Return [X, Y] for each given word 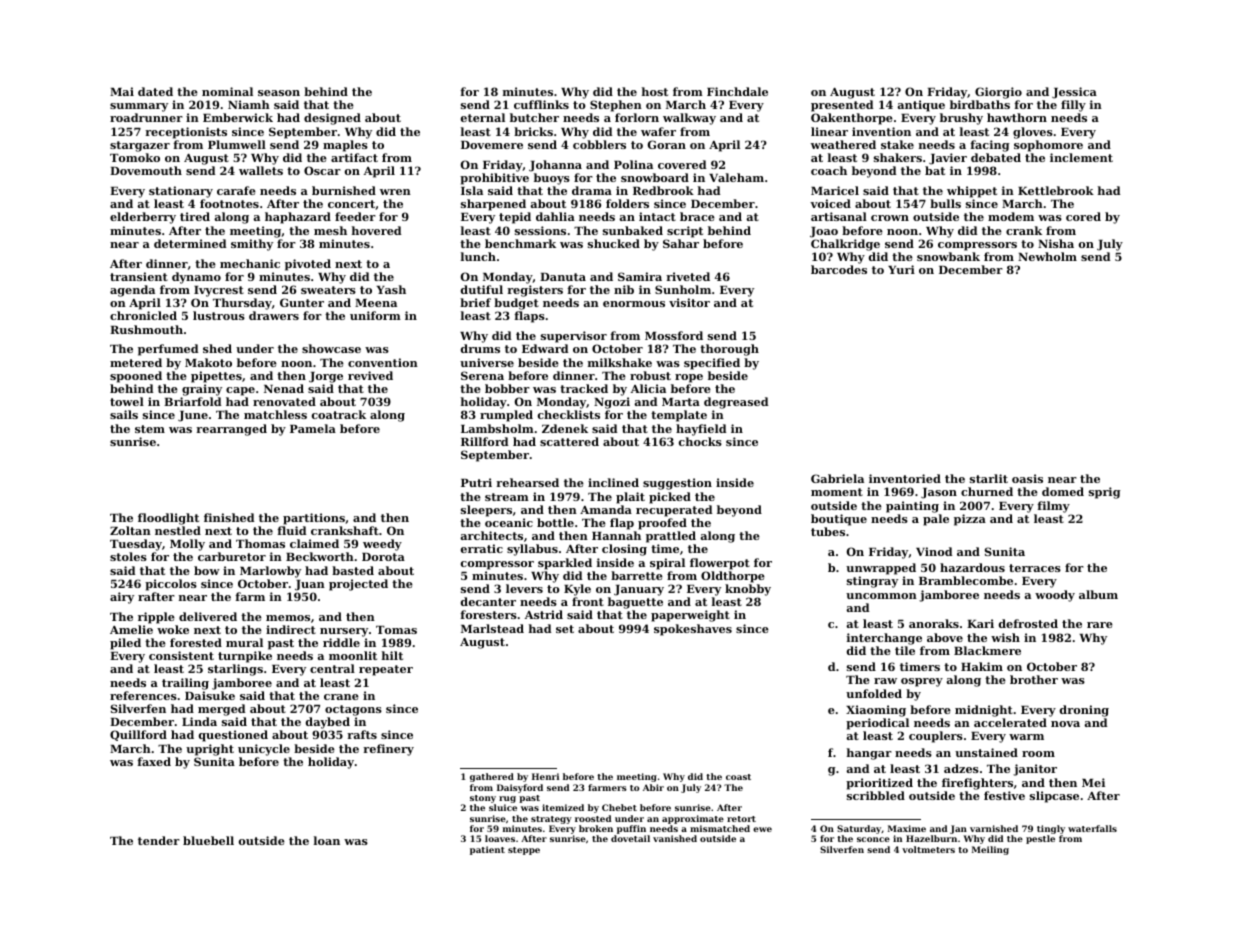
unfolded [874, 693]
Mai [122, 91]
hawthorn [1017, 117]
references [143, 695]
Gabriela [837, 478]
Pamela [313, 428]
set [565, 629]
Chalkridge [845, 245]
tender [159, 840]
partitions [314, 519]
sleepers [486, 511]
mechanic [250, 263]
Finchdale [737, 91]
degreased [736, 403]
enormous [634, 304]
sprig [1104, 493]
